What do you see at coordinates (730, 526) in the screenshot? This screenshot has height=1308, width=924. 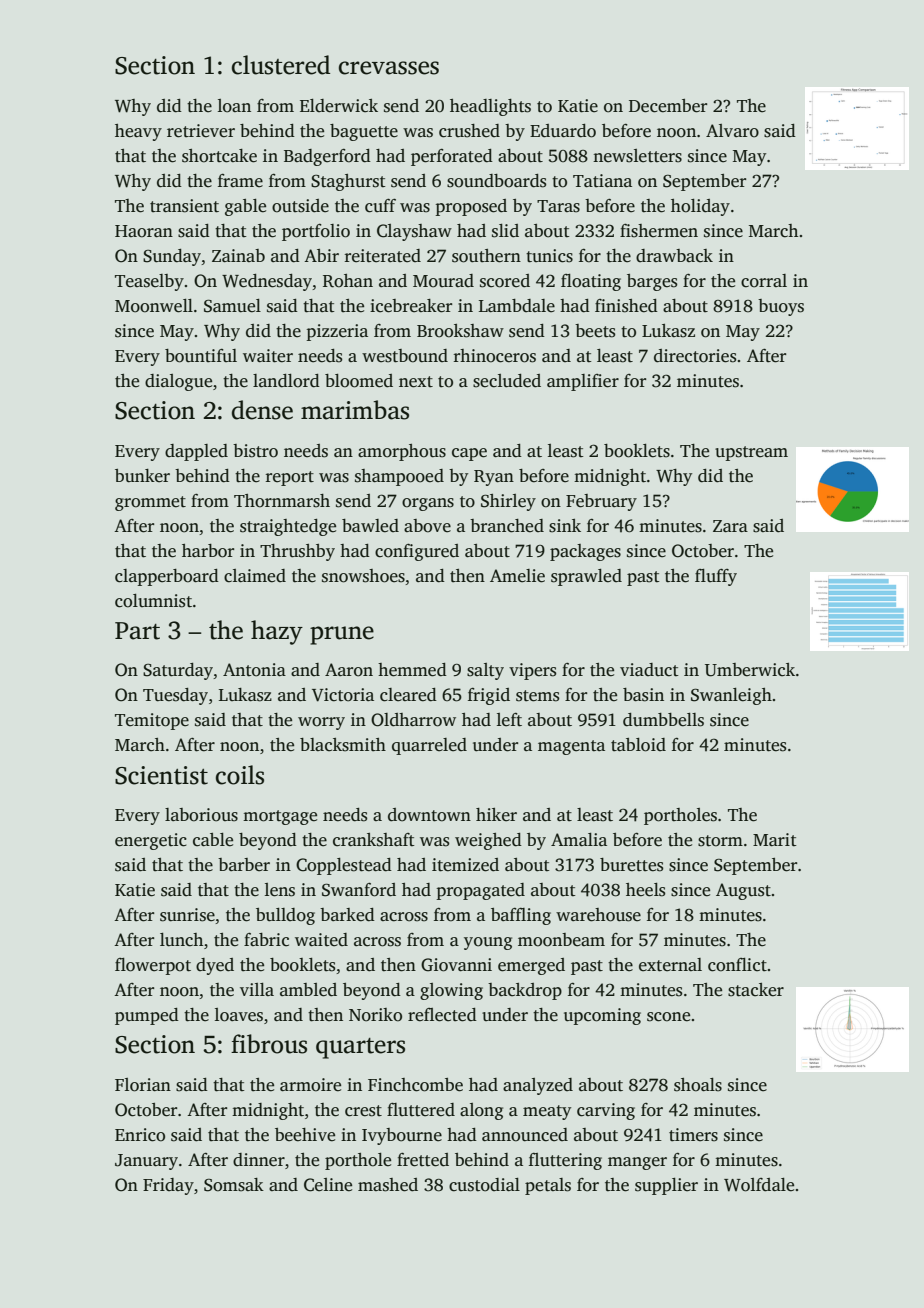 I see `Zara` at bounding box center [730, 526].
